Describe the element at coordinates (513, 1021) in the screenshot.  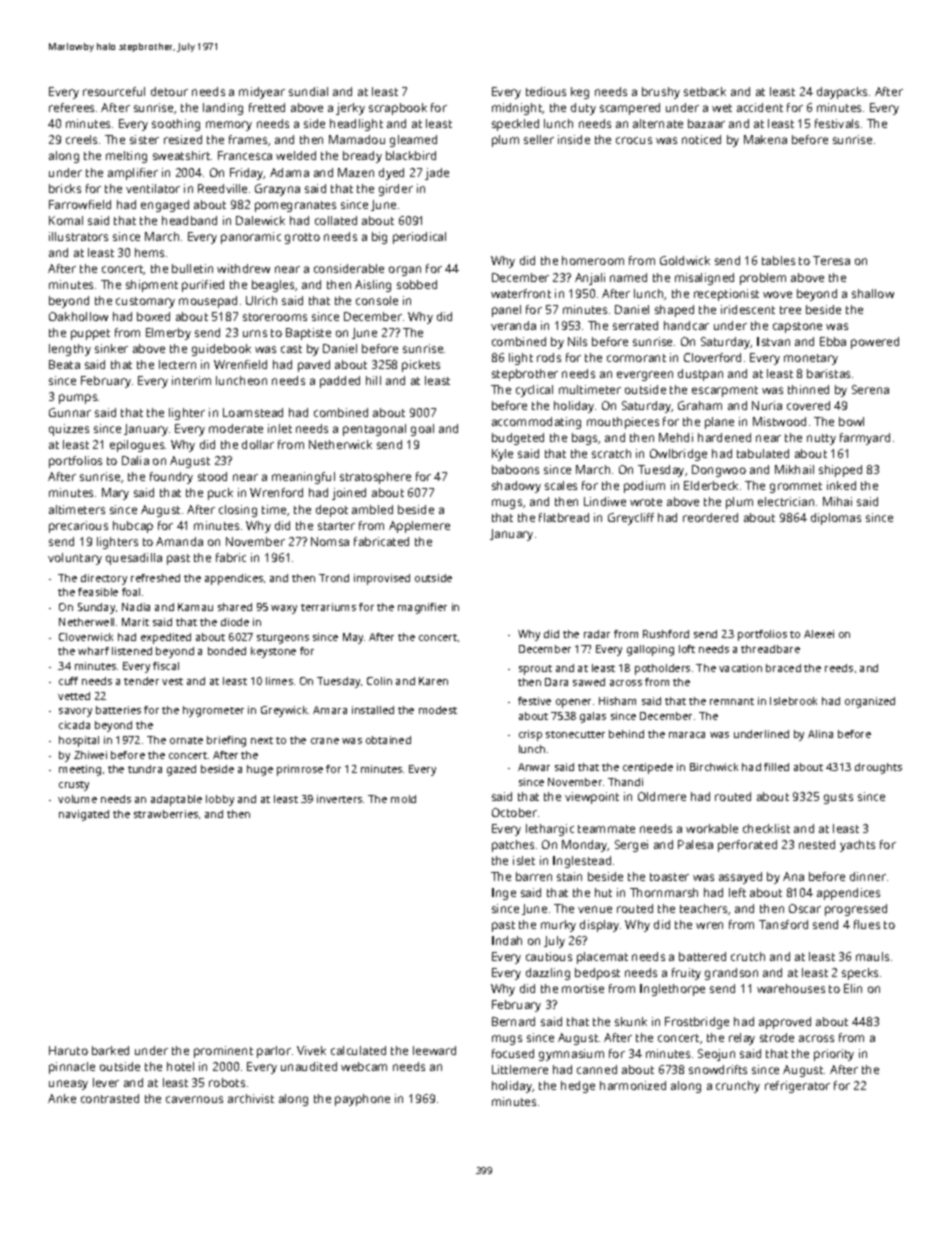
I see `Bernard` at that location.
